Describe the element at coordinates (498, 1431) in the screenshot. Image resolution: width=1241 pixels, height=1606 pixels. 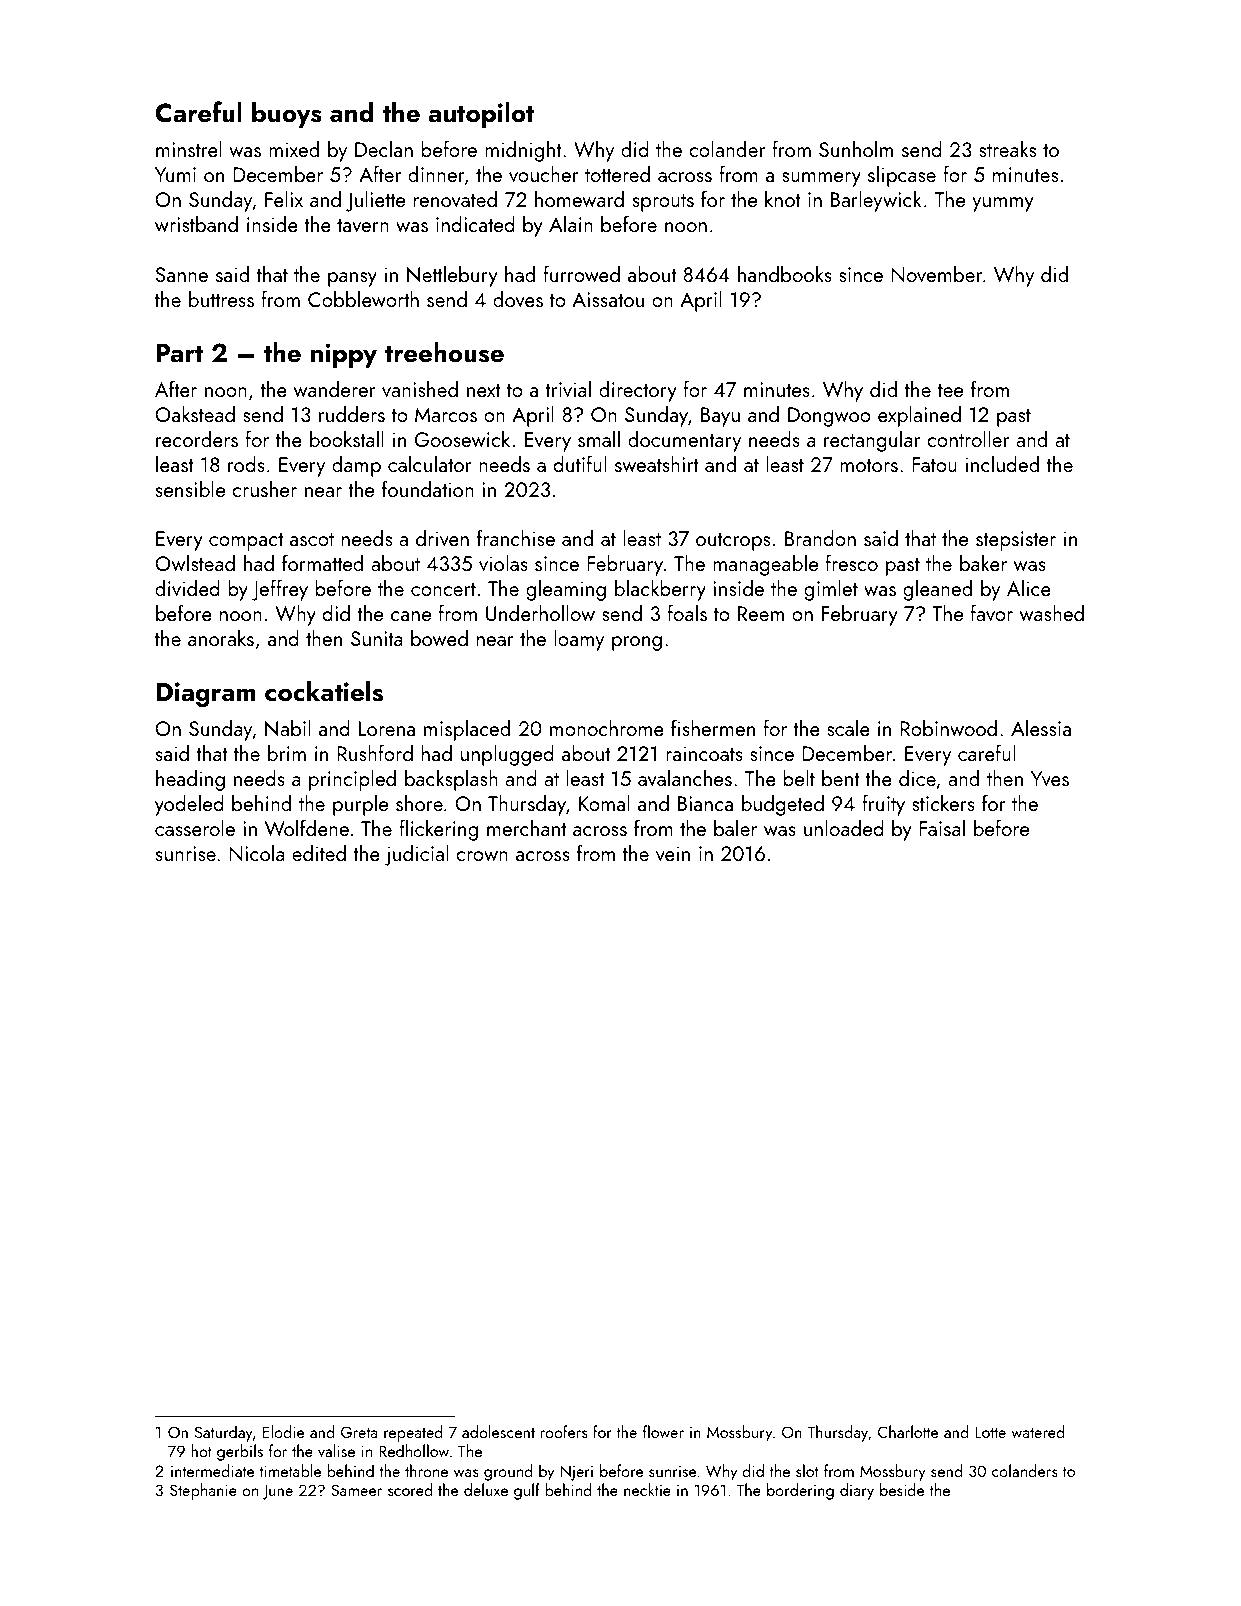
I see `adolescent` at that location.
